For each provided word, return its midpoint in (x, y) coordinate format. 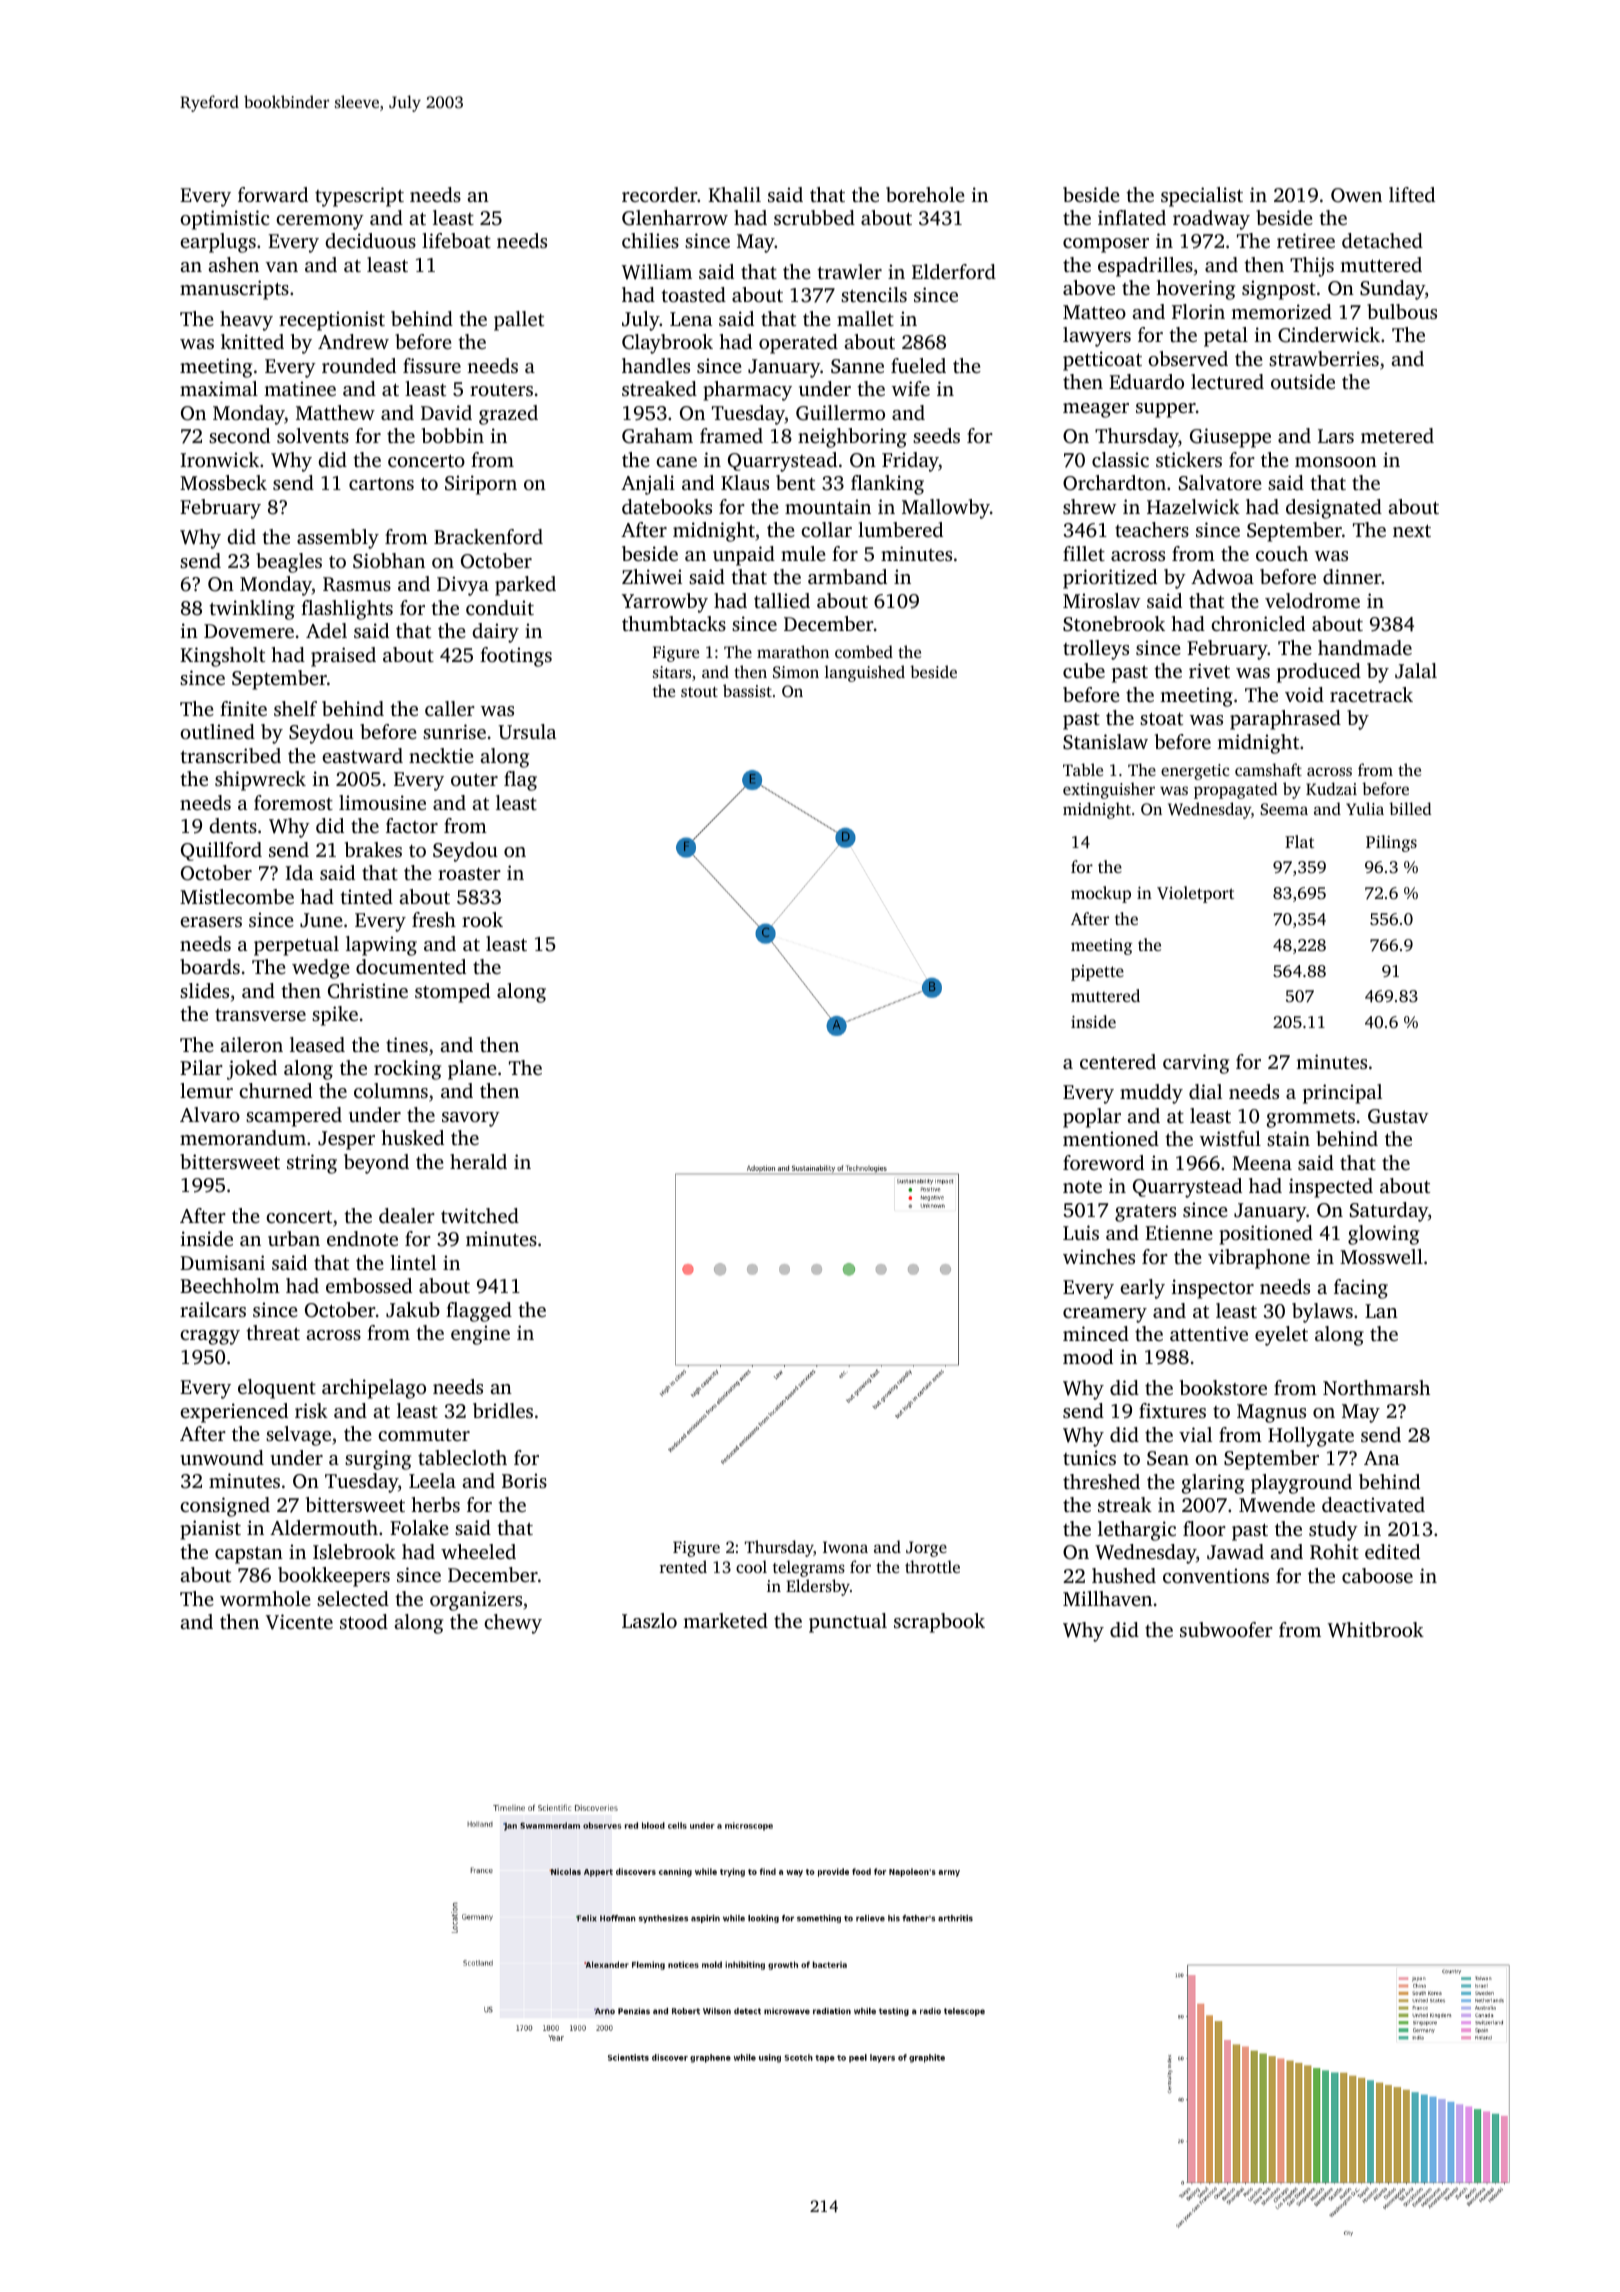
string (312, 1164)
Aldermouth (324, 1527)
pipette (1097, 973)
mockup (1101, 894)
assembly (338, 539)
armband (847, 576)
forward (273, 194)
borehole (925, 194)
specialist (1202, 197)
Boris (524, 1480)
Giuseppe (1230, 438)
